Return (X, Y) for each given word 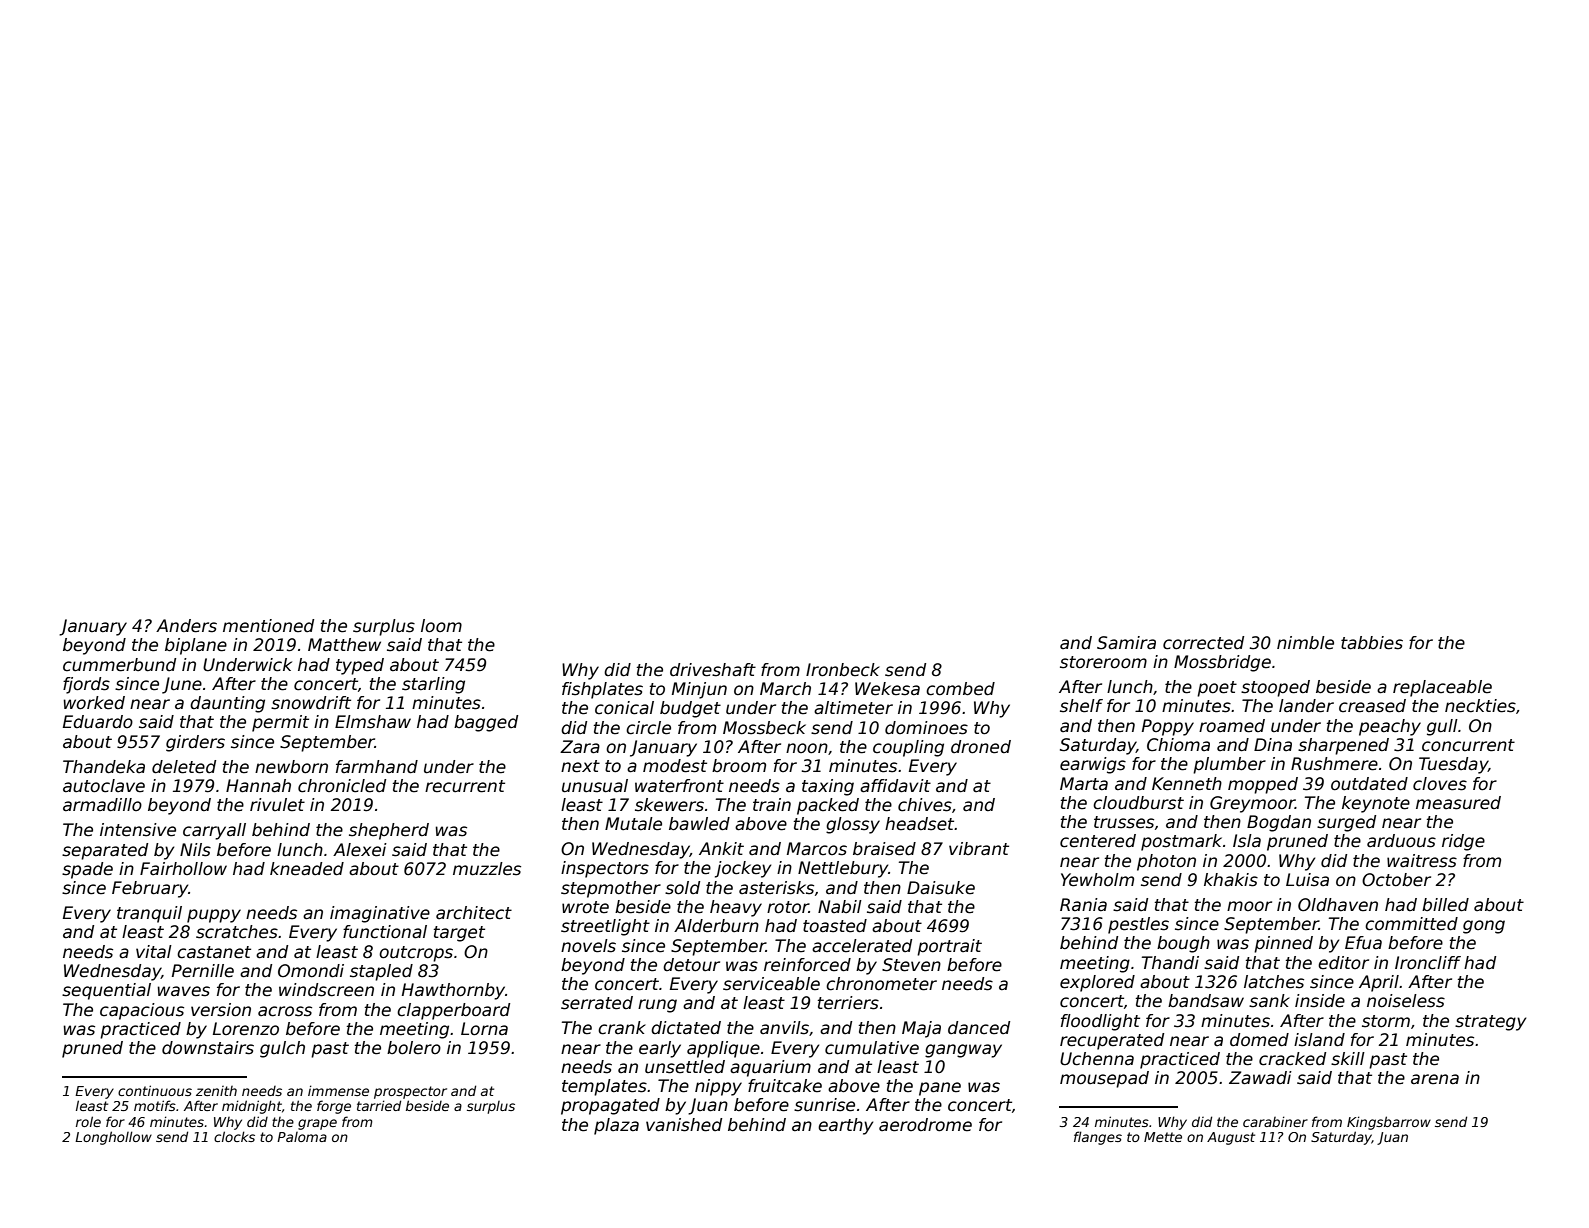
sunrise (824, 1105)
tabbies (1372, 643)
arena (1435, 1079)
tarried (379, 1105)
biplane (196, 646)
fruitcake (785, 1086)
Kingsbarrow (1389, 1123)
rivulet (277, 805)
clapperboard (453, 1011)
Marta (1084, 784)
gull (1442, 727)
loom (441, 626)
